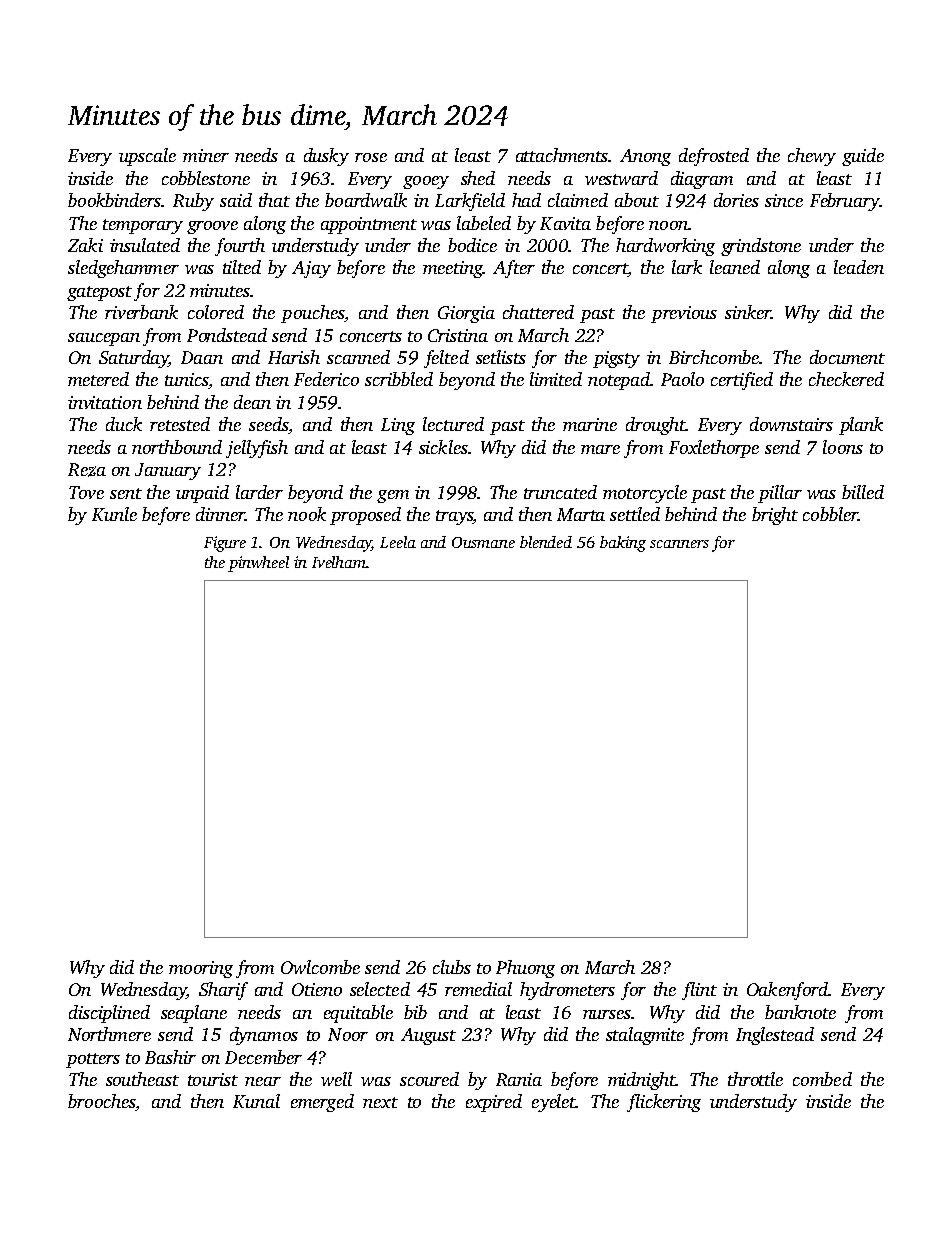  What do you see at coordinates (812, 157) in the screenshot?
I see `chewy` at bounding box center [812, 157].
